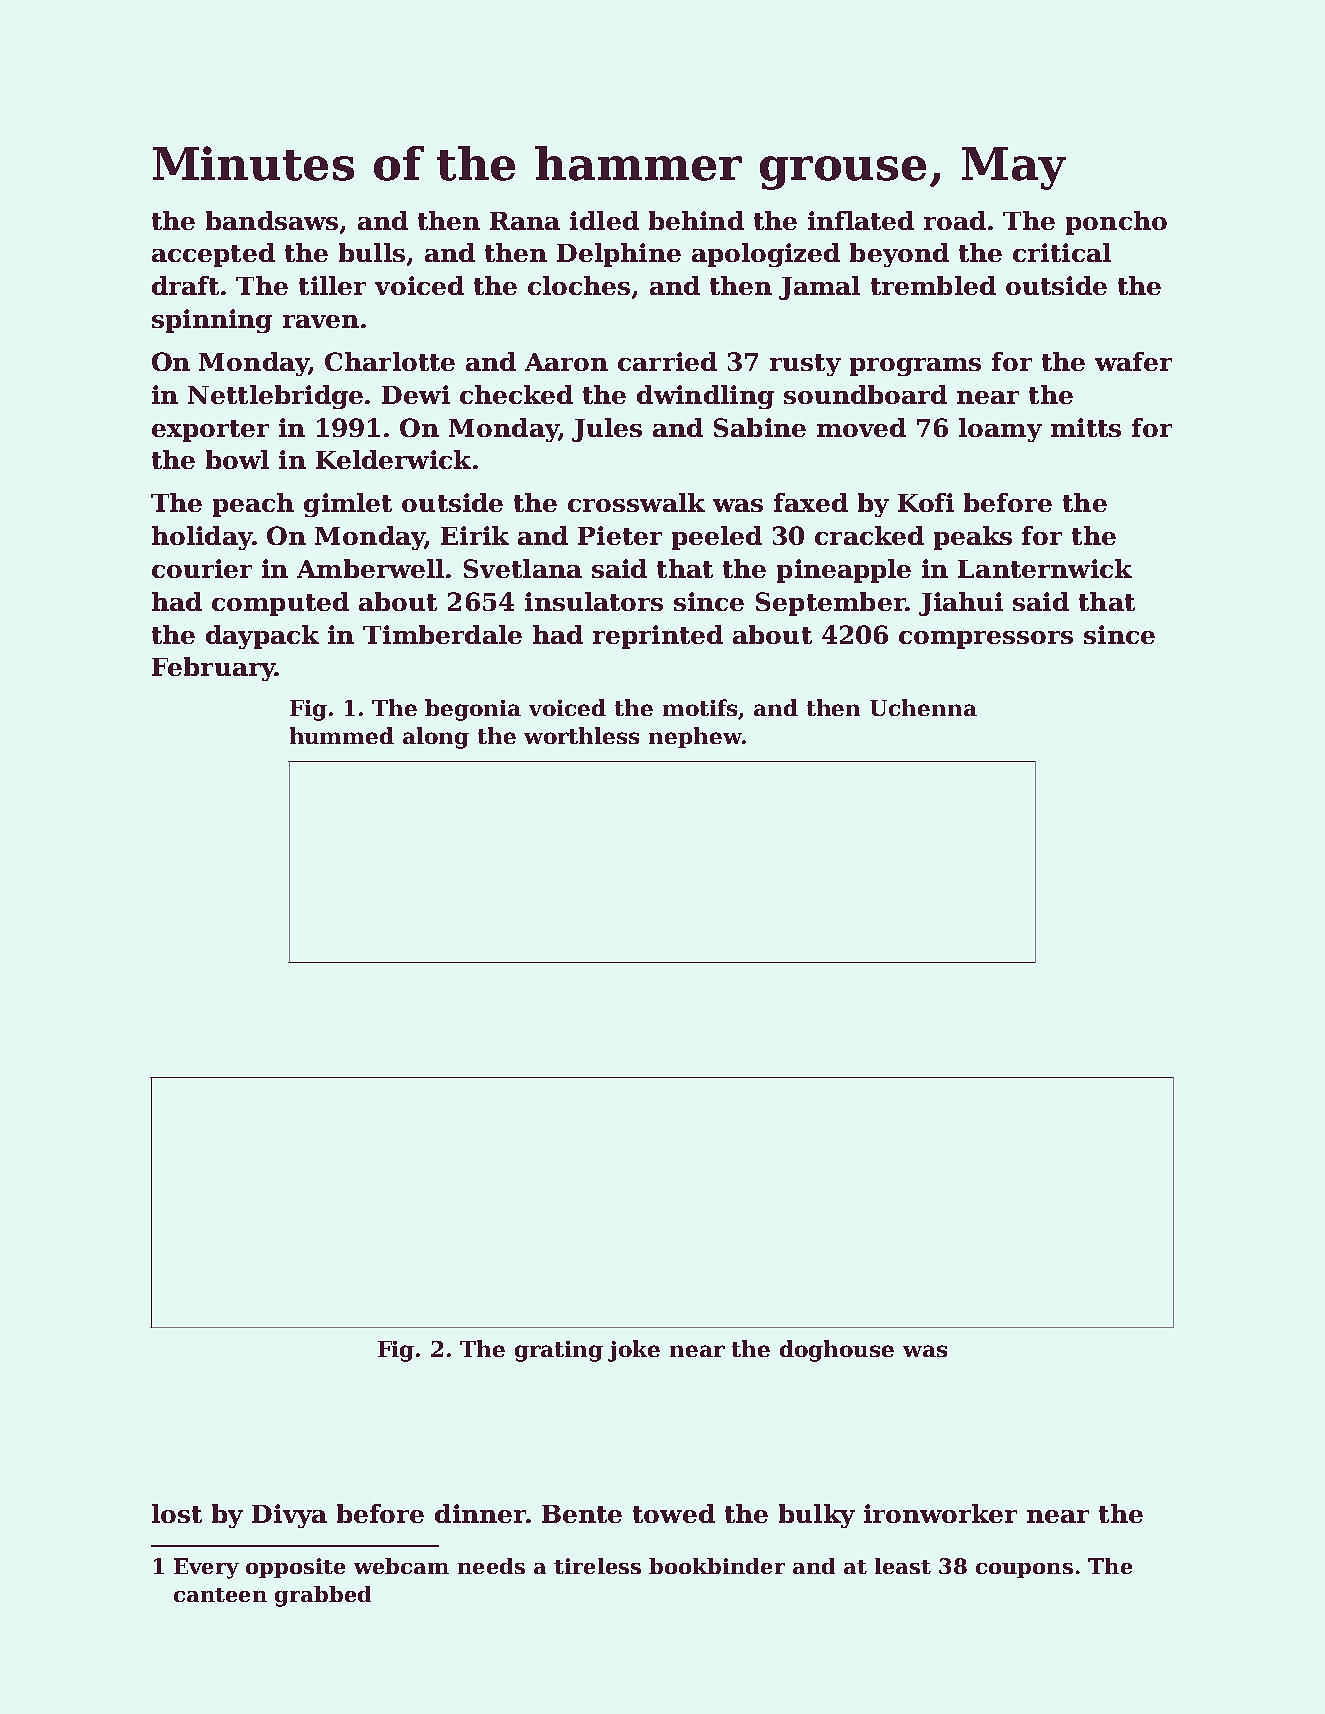 This screenshot has width=1325, height=1714. Describe the element at coordinates (955, 220) in the screenshot. I see `road` at that location.
